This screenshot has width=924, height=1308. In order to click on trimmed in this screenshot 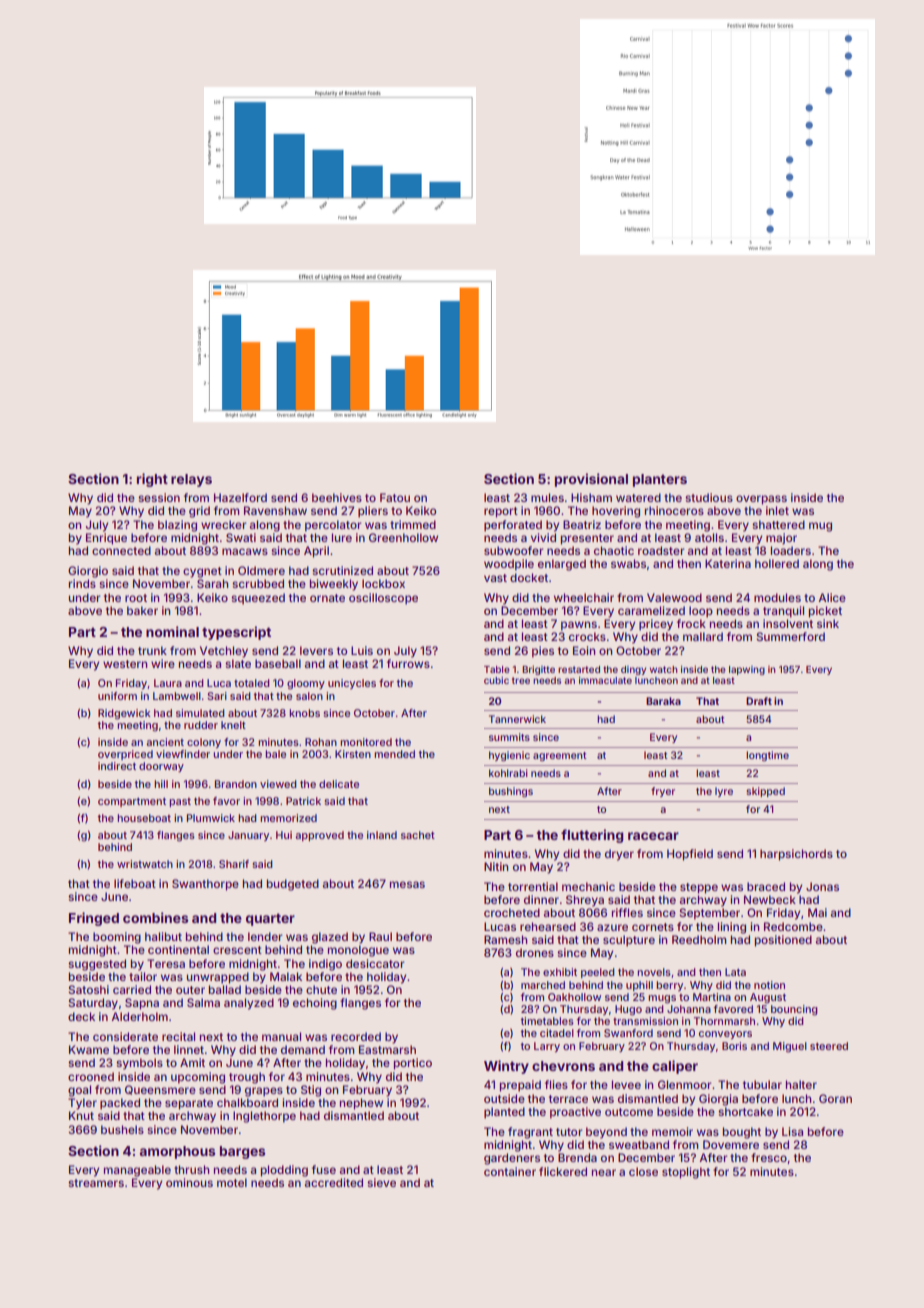, I will do `click(413, 524)`.
